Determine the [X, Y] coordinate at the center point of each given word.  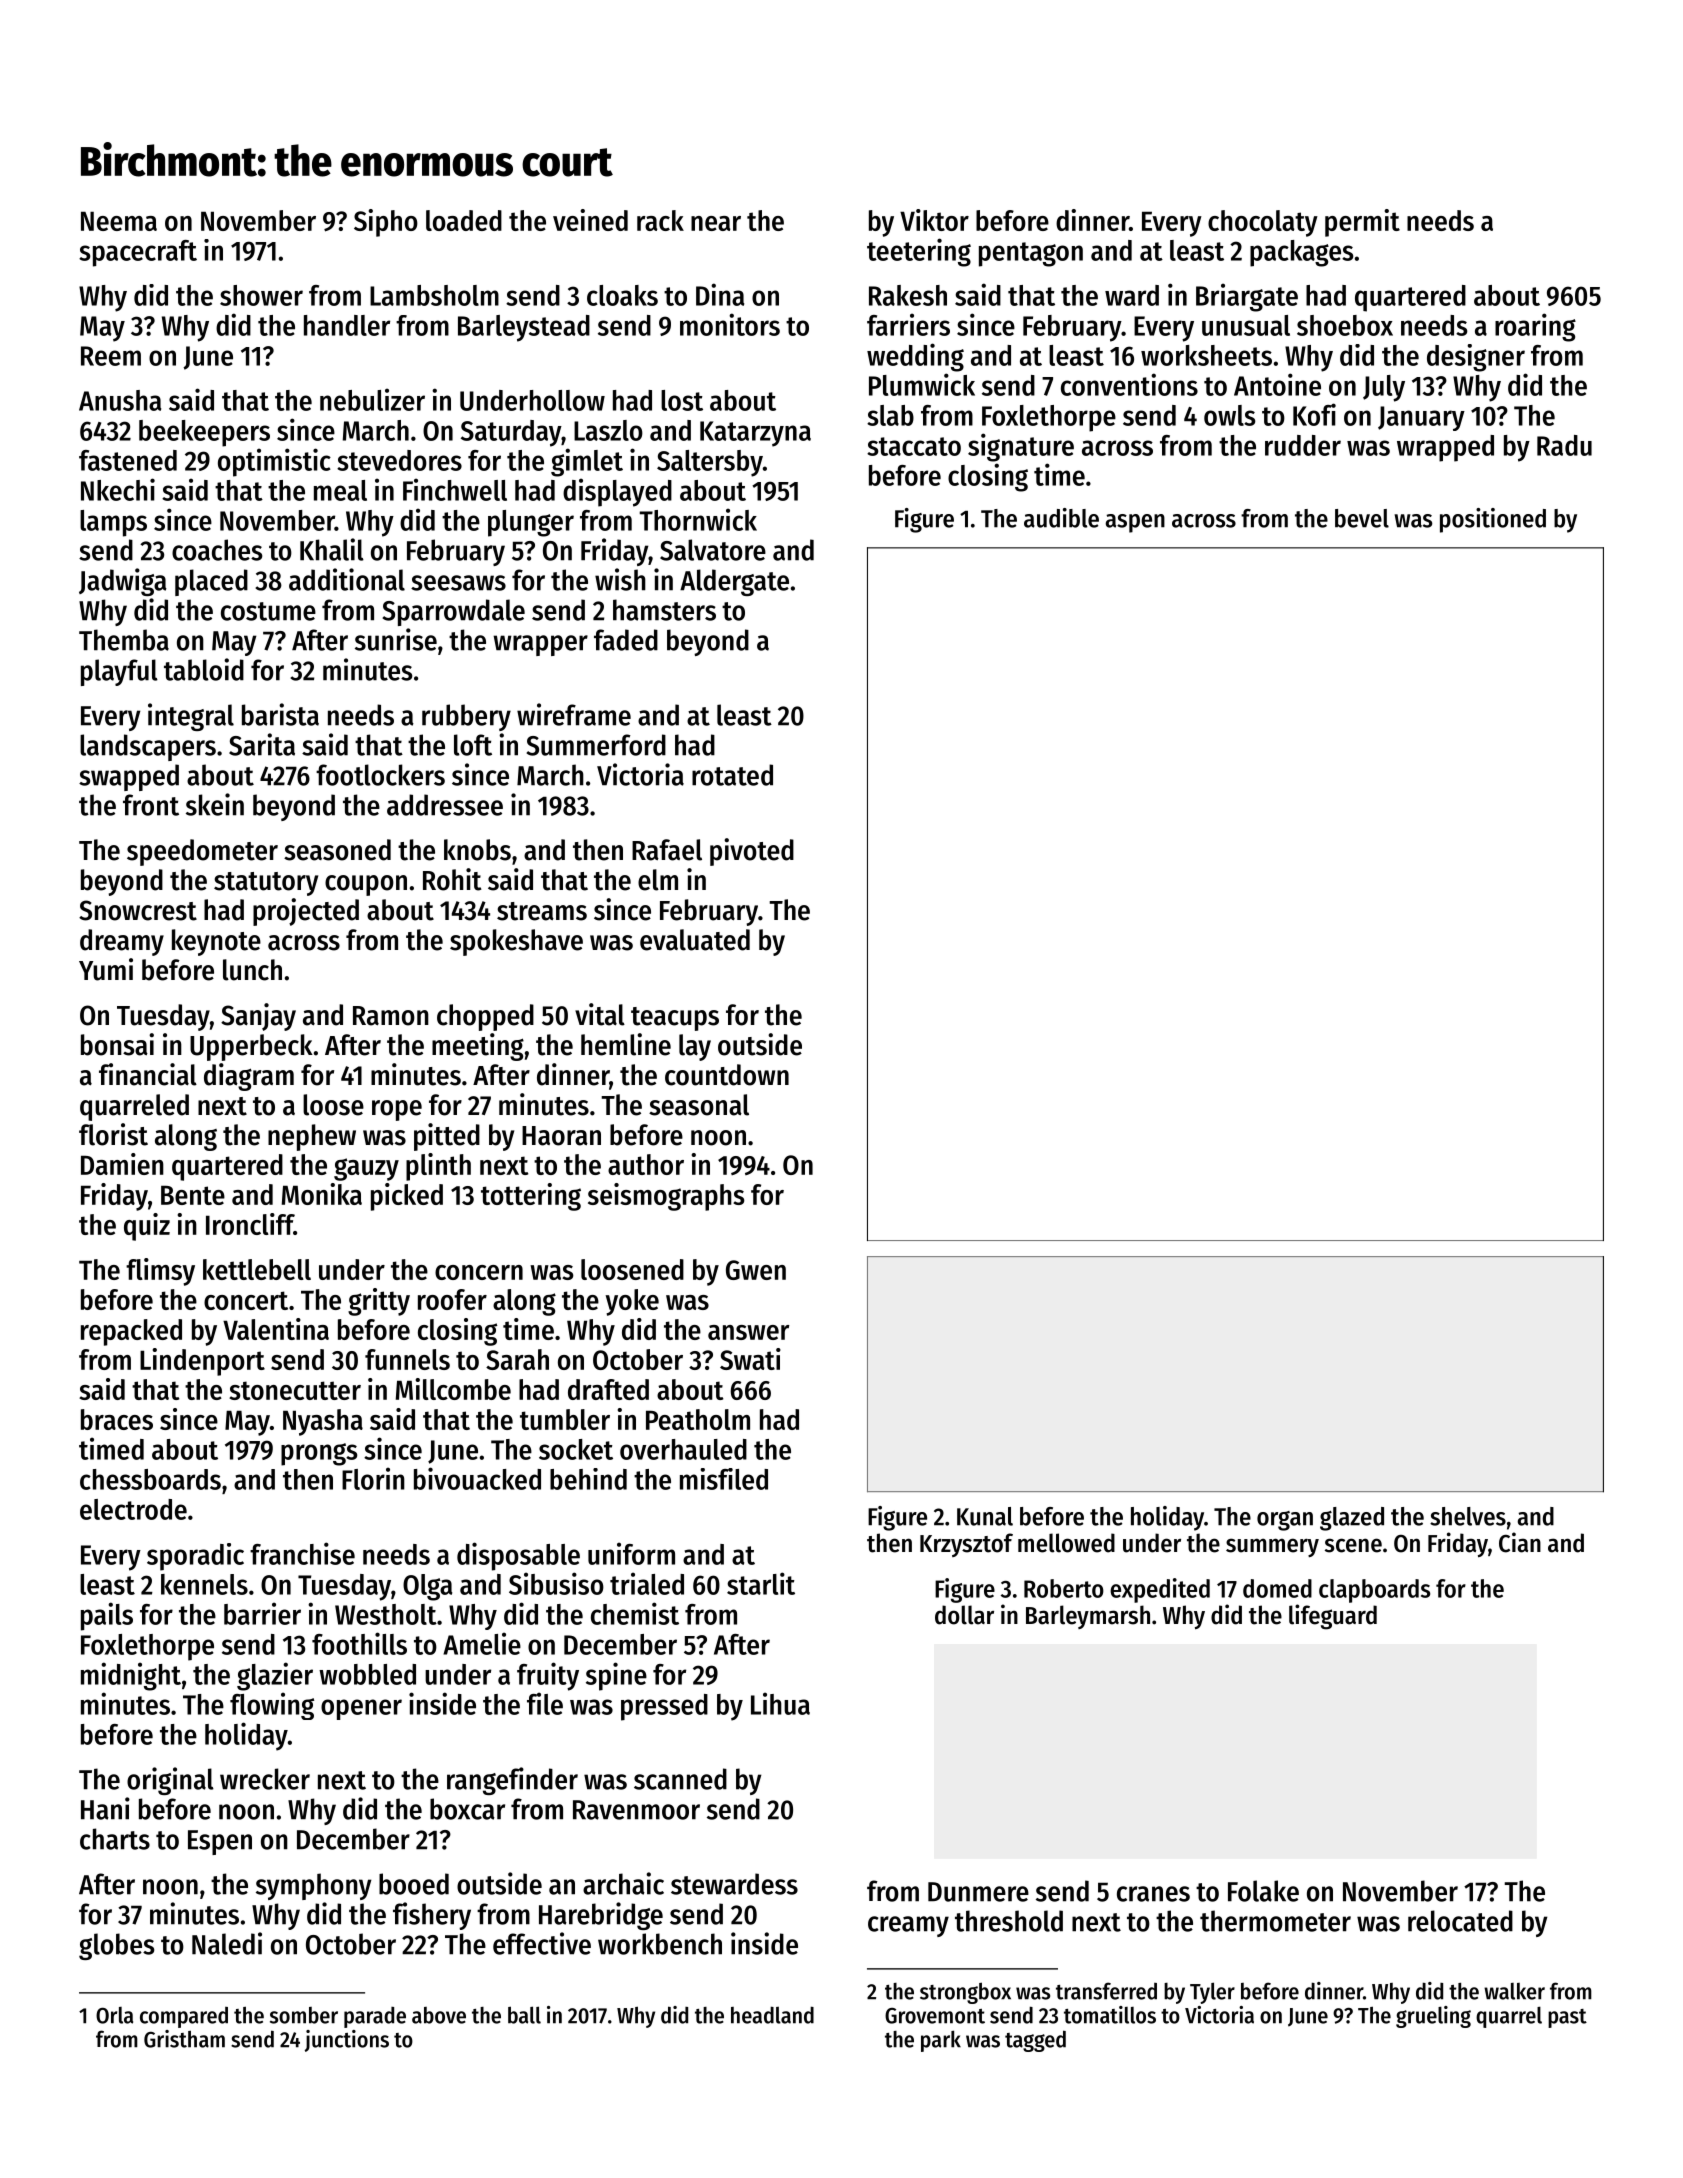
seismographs [666, 1197]
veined [590, 220]
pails [107, 1616]
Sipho [386, 223]
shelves [1468, 1516]
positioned [1493, 520]
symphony [314, 1886]
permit [1362, 223]
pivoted [752, 852]
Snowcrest [138, 910]
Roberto [1064, 1588]
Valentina [276, 1329]
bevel [1362, 518]
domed [1277, 1588]
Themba [124, 640]
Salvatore [713, 550]
